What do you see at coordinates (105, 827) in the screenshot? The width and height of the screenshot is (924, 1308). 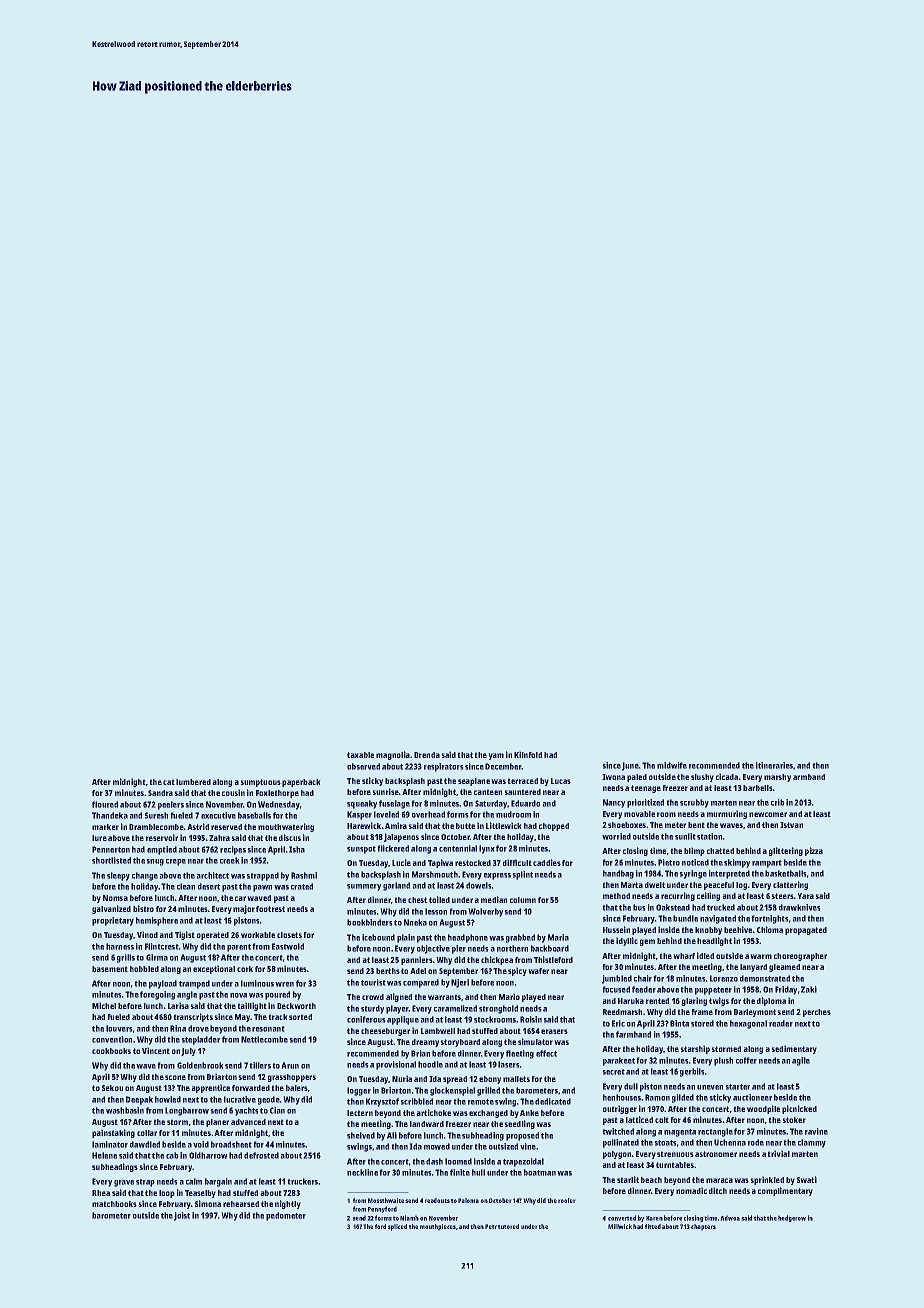 I see `marker` at bounding box center [105, 827].
